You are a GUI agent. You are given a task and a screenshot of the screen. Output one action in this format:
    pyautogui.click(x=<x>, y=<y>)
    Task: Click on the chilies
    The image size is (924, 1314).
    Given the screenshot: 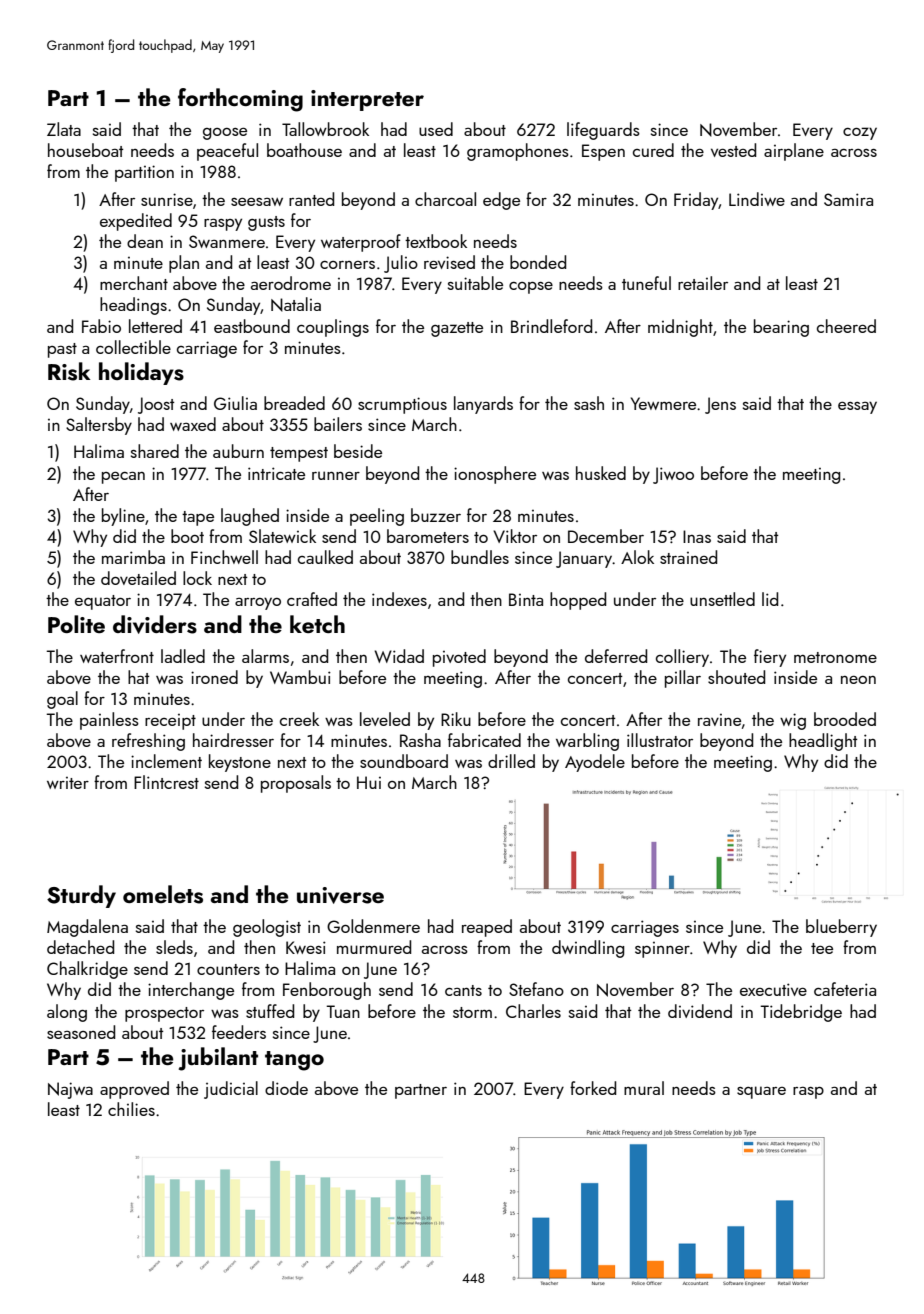 What is the action you would take?
    pyautogui.click(x=131, y=1109)
